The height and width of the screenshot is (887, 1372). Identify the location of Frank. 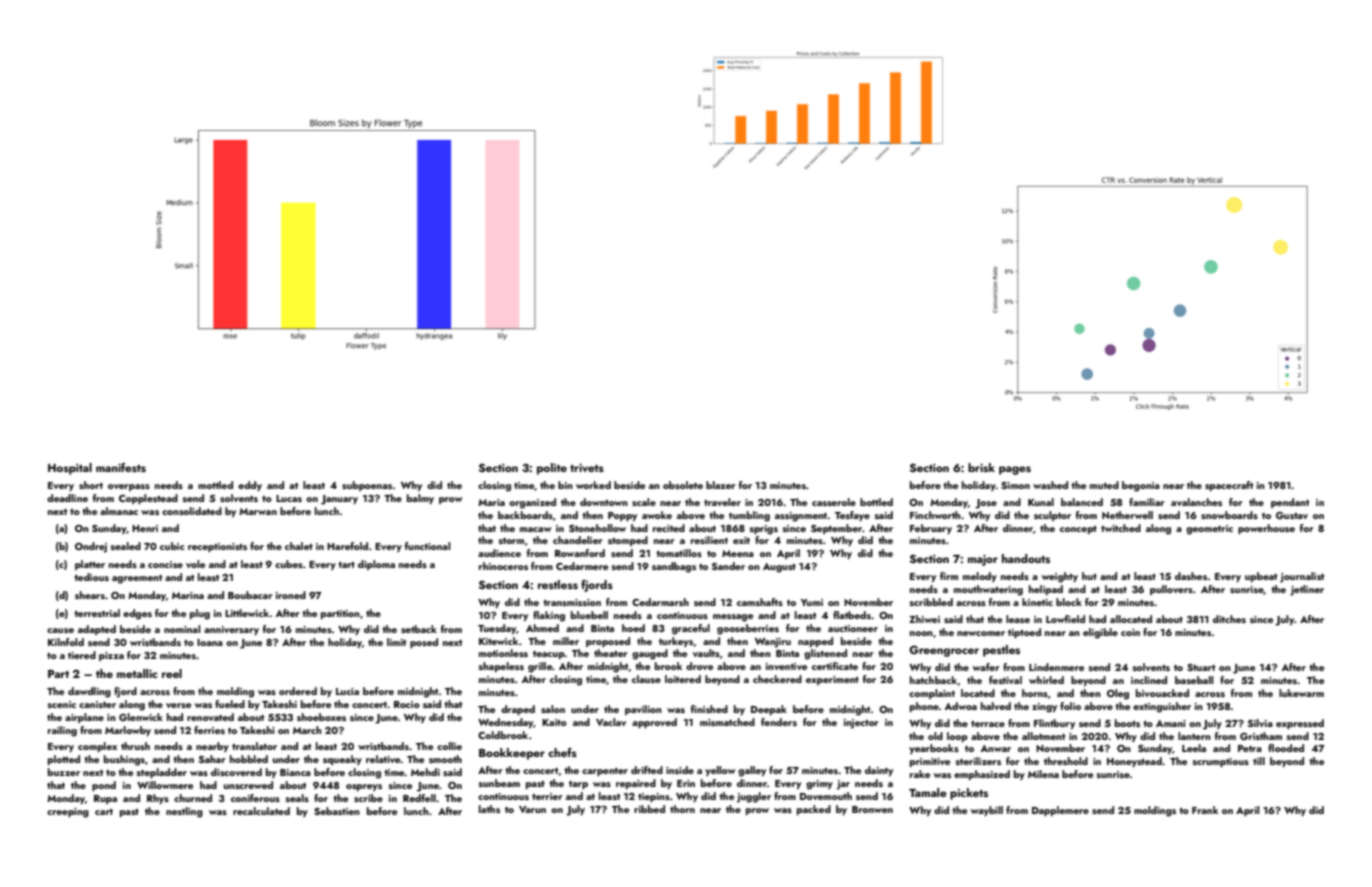
(1205, 810).
